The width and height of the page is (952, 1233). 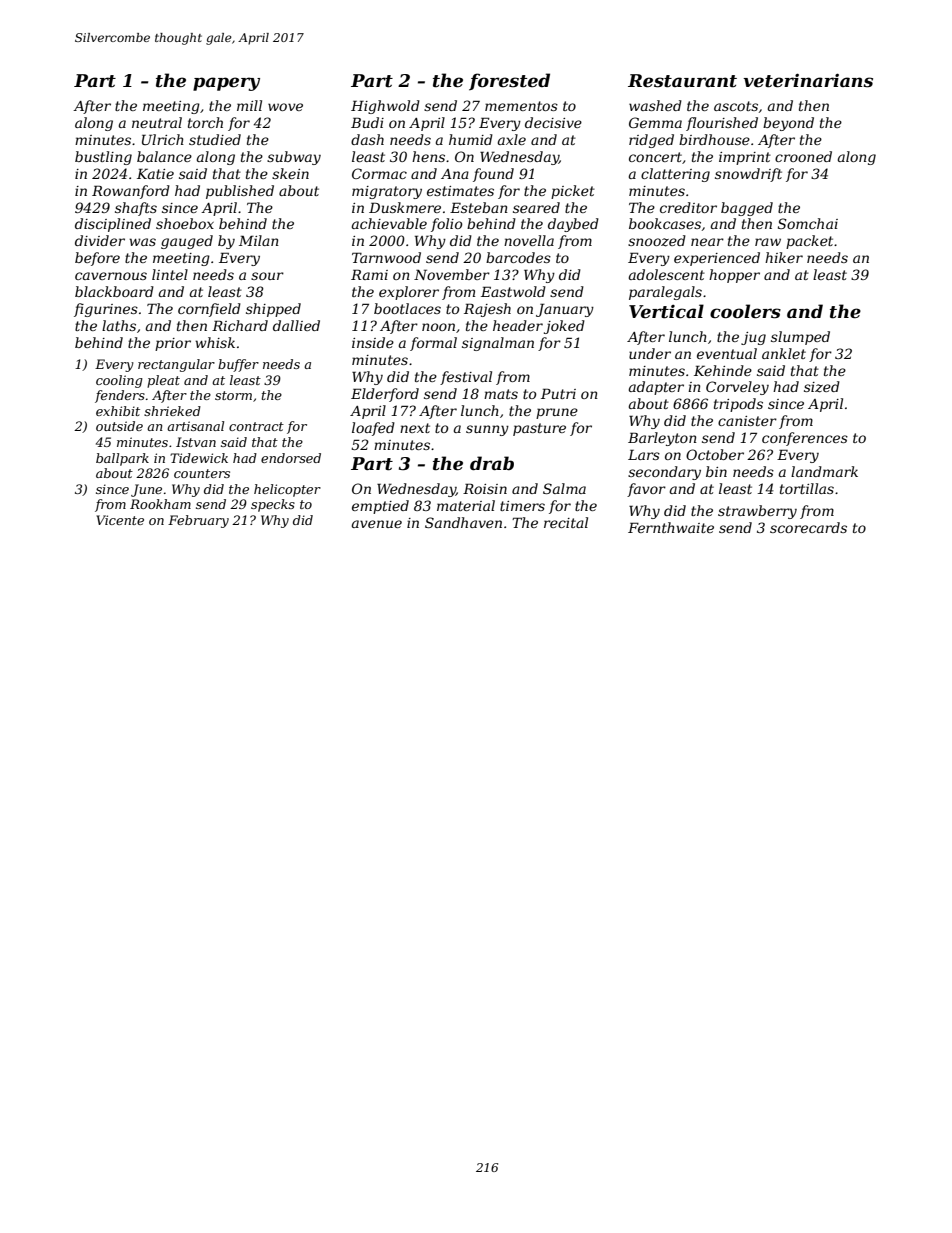 What do you see at coordinates (805, 439) in the page?
I see `conferences` at bounding box center [805, 439].
